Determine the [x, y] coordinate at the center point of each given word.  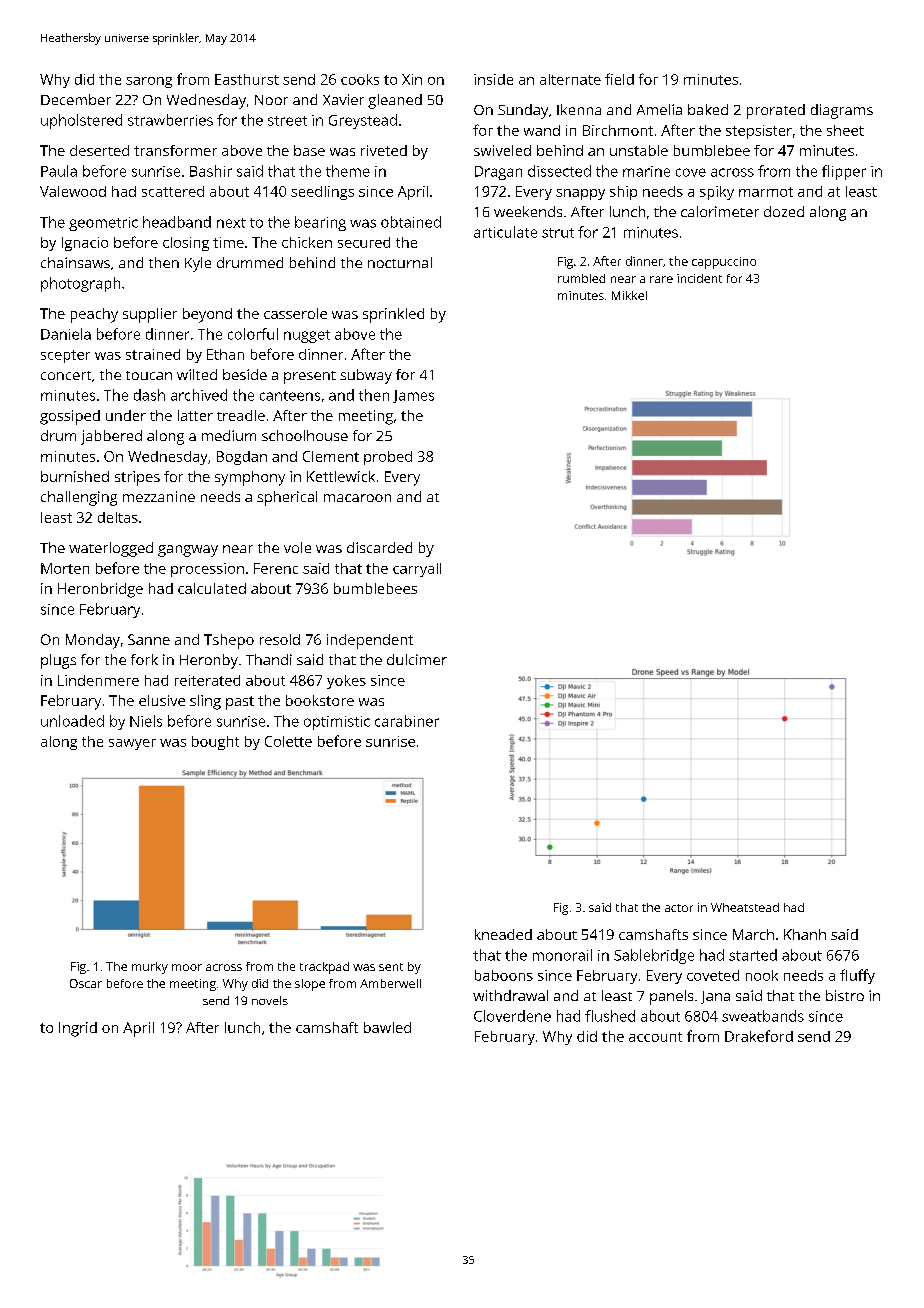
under [126, 415]
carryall [417, 570]
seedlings [322, 193]
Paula [59, 171]
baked [708, 109]
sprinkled [393, 315]
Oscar [86, 983]
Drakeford [759, 1036]
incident [699, 278]
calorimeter [720, 211]
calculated [212, 588]
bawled [387, 1027]
